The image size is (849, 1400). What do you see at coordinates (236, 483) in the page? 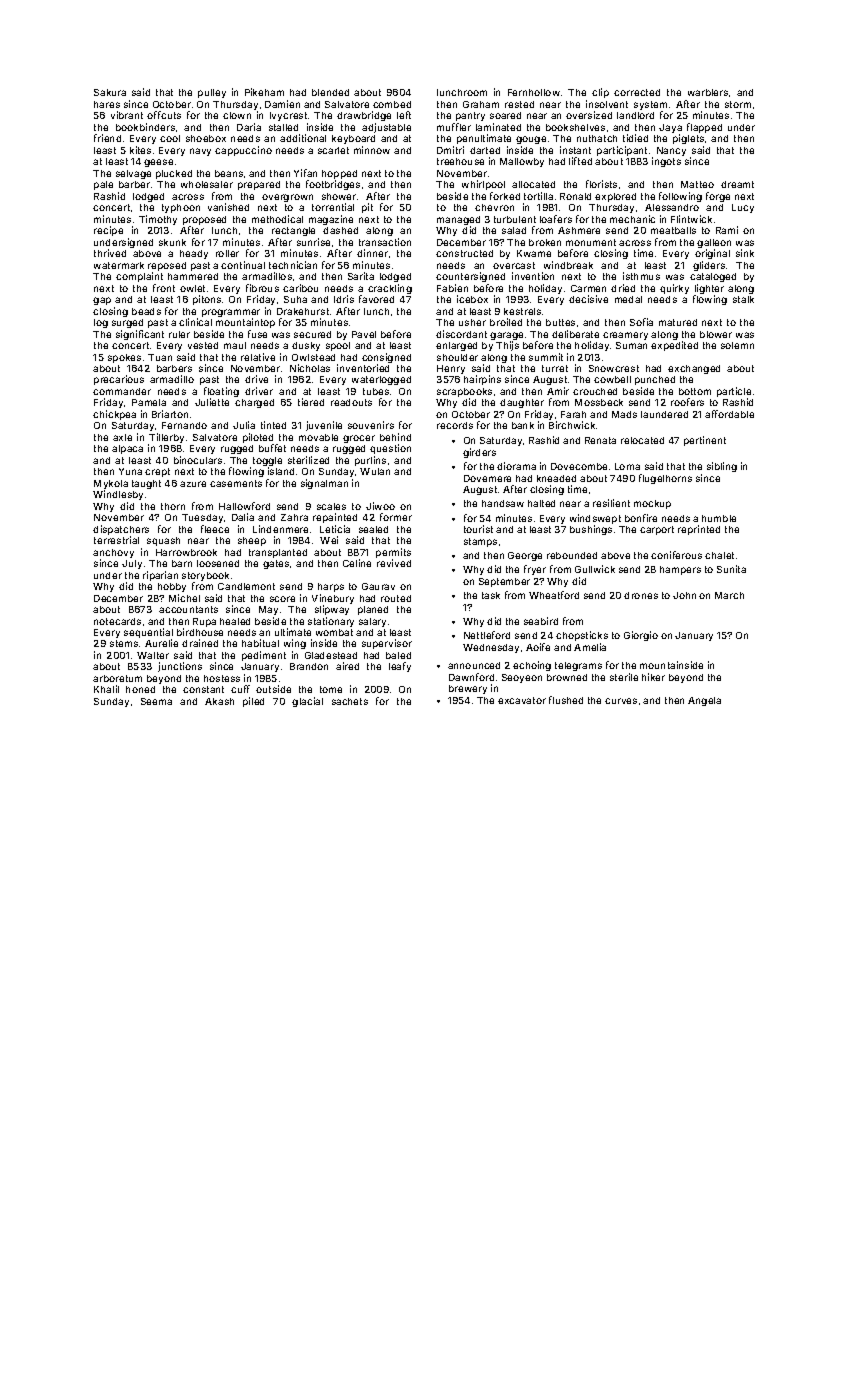
I see `casements` at bounding box center [236, 483].
